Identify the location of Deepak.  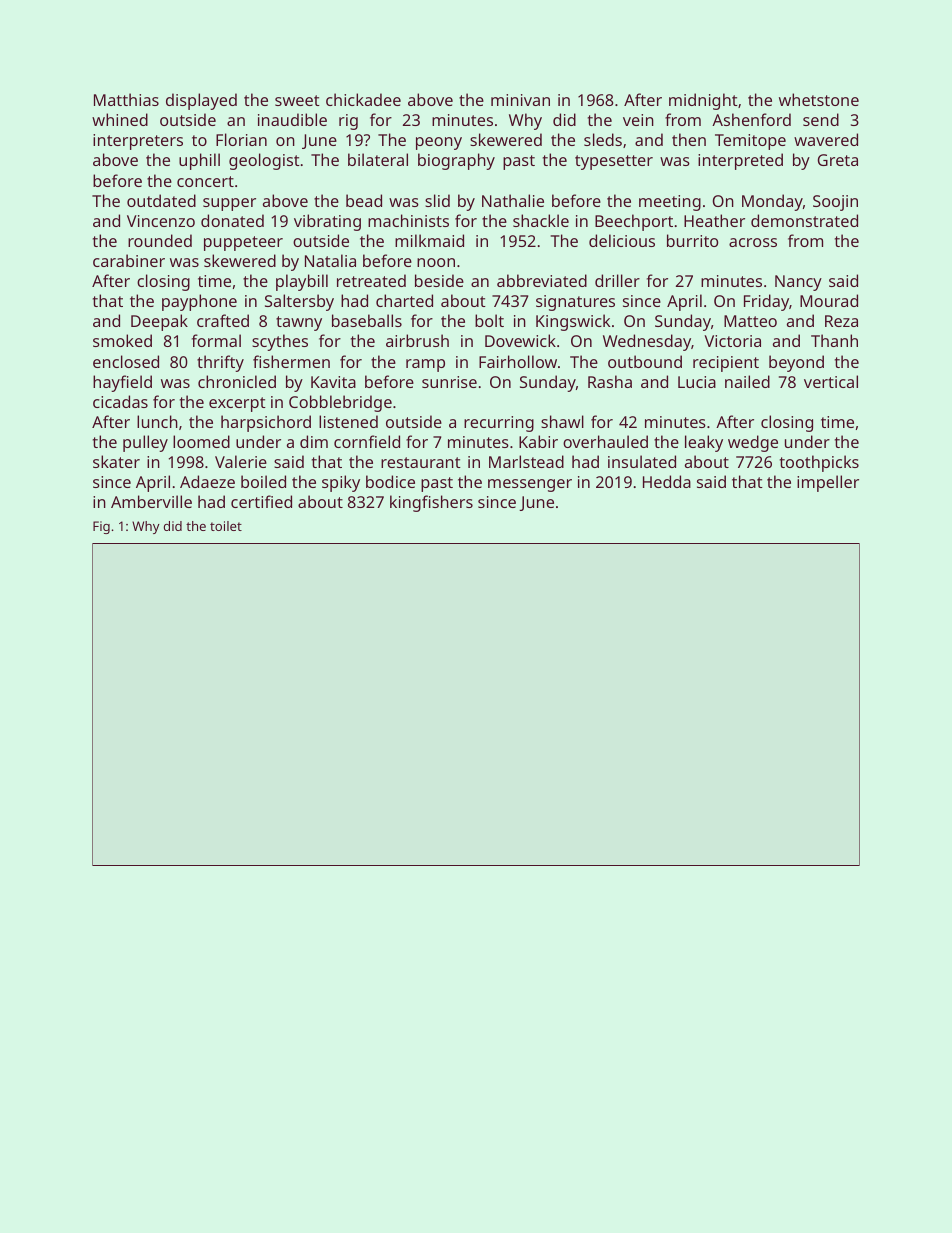
(159, 322).
